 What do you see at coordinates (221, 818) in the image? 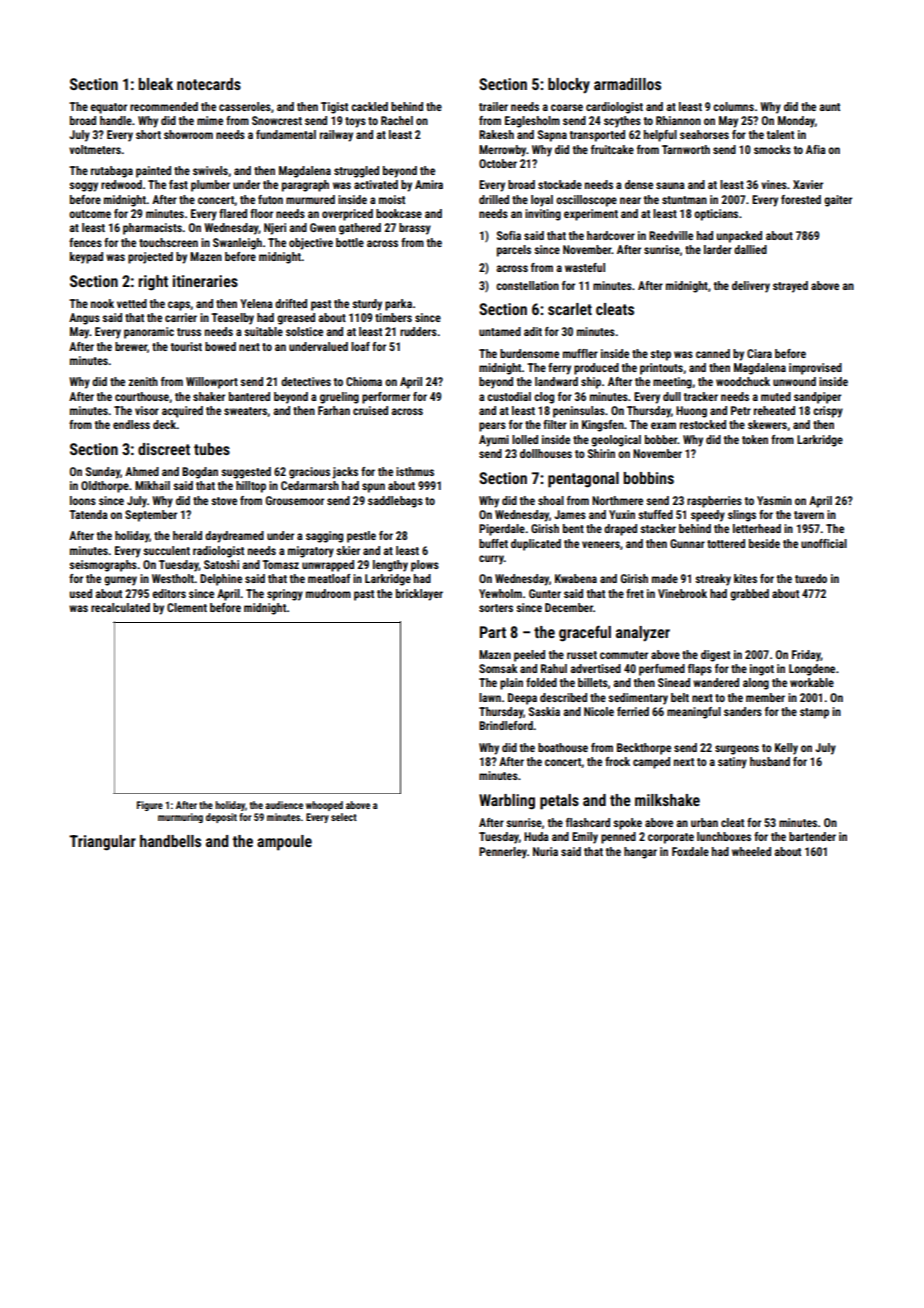
I see `deposit` at bounding box center [221, 818].
